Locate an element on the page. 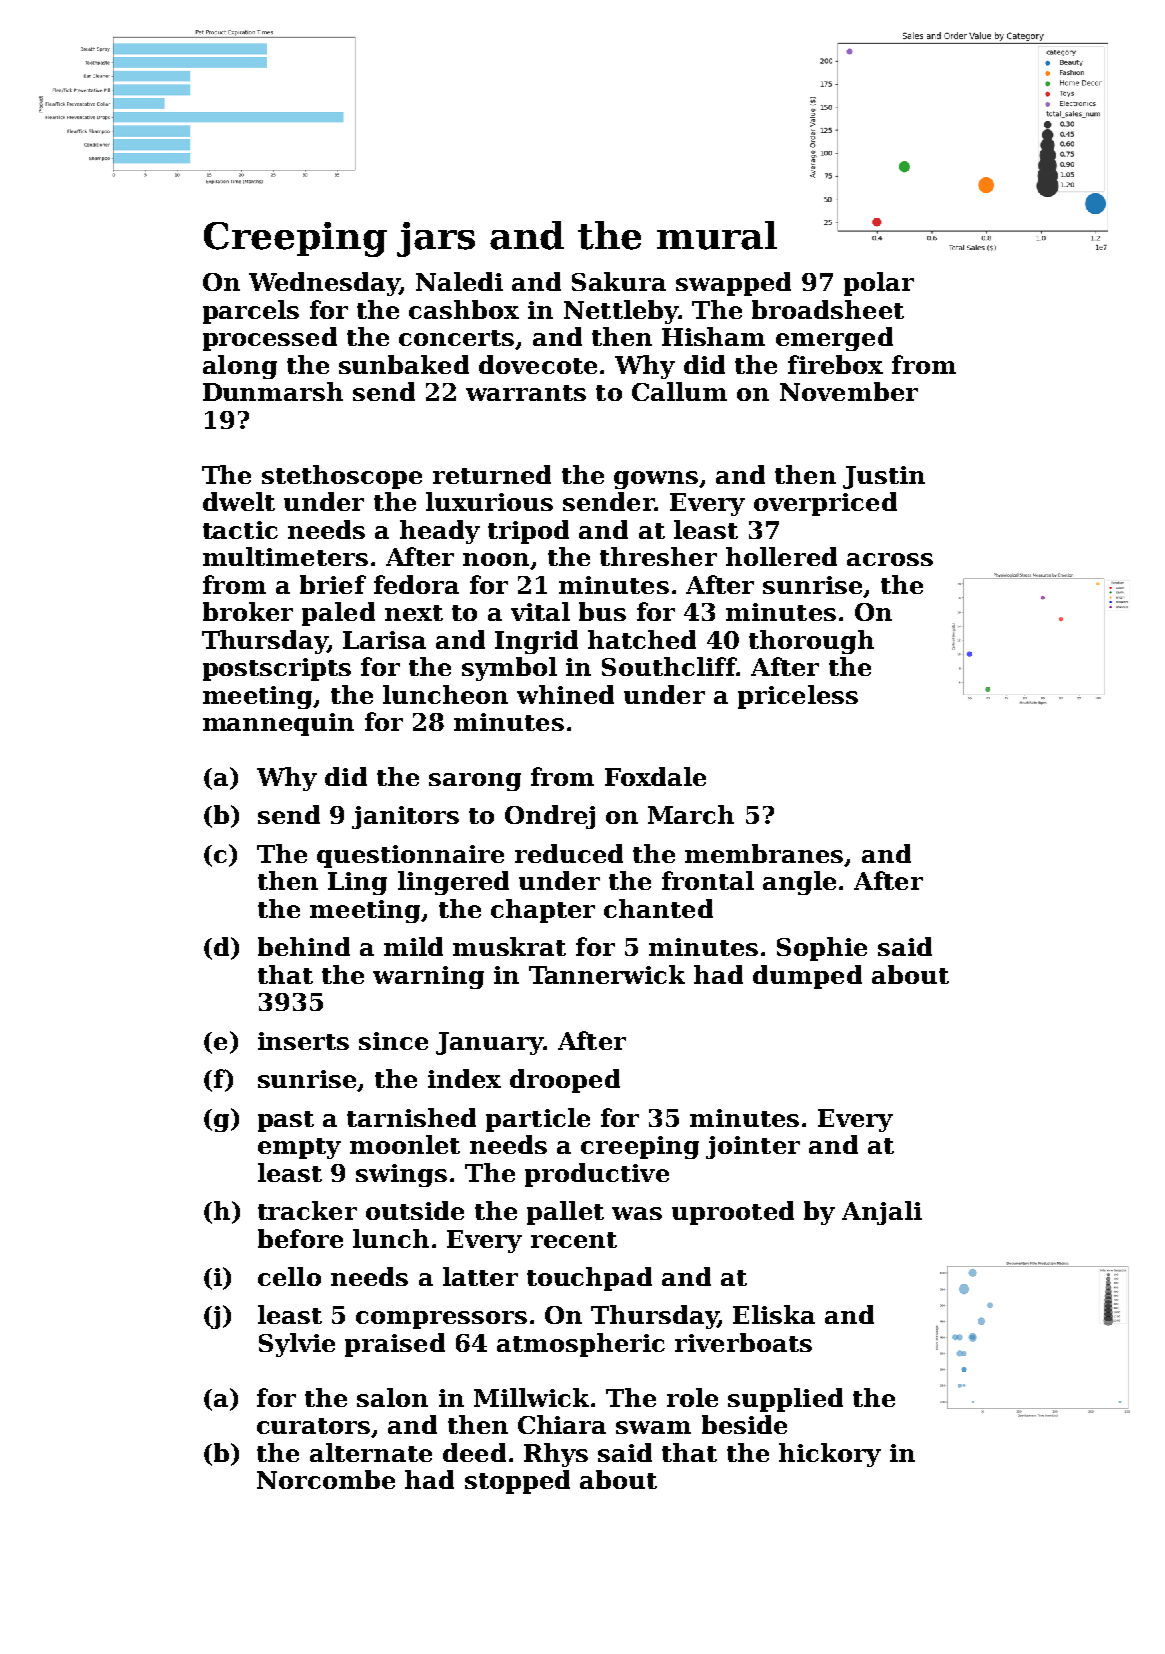 This document has width=1165, height=1654. jars is located at coordinates (436, 239).
